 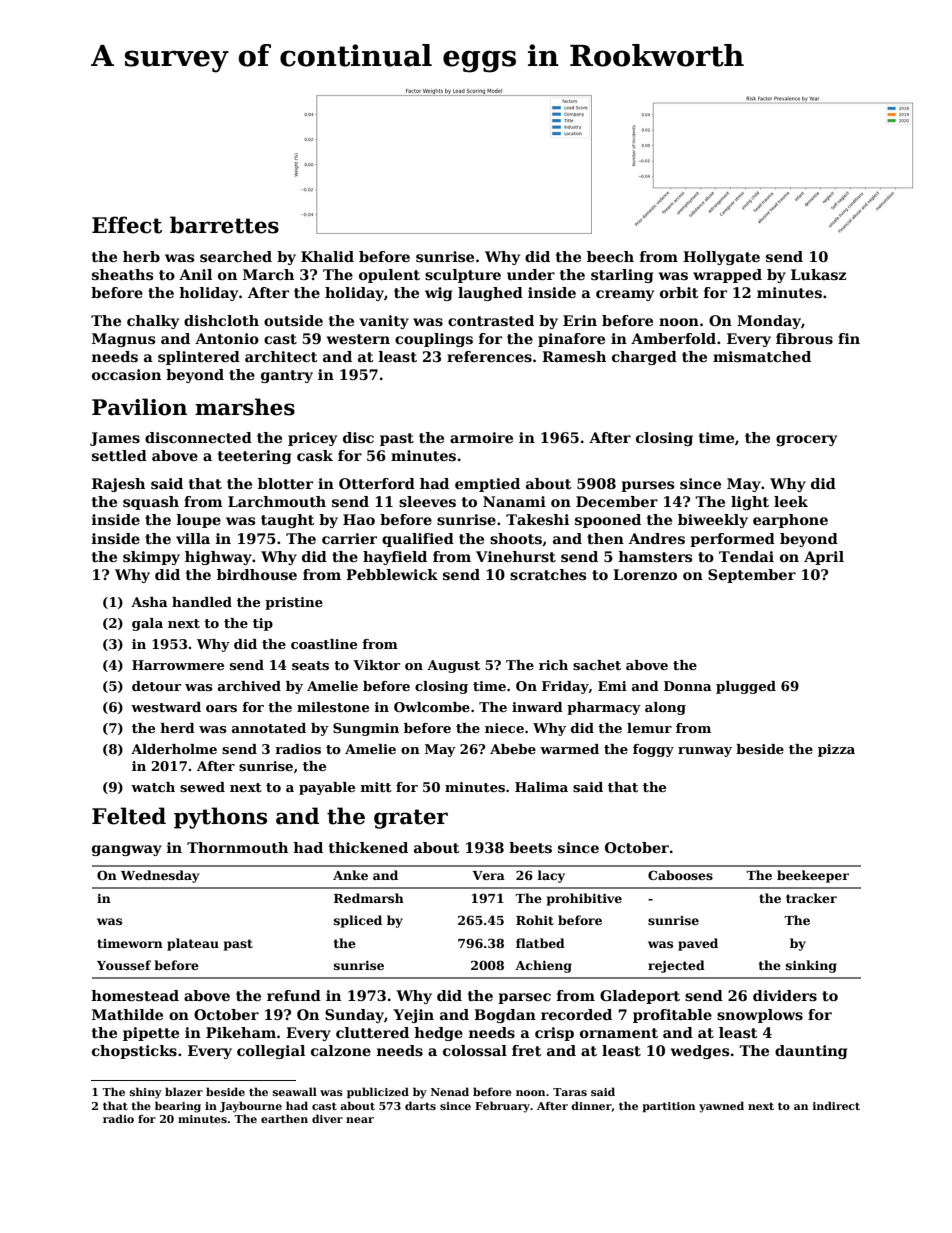 What do you see at coordinates (366, 729) in the screenshot?
I see `Sungmin` at bounding box center [366, 729].
